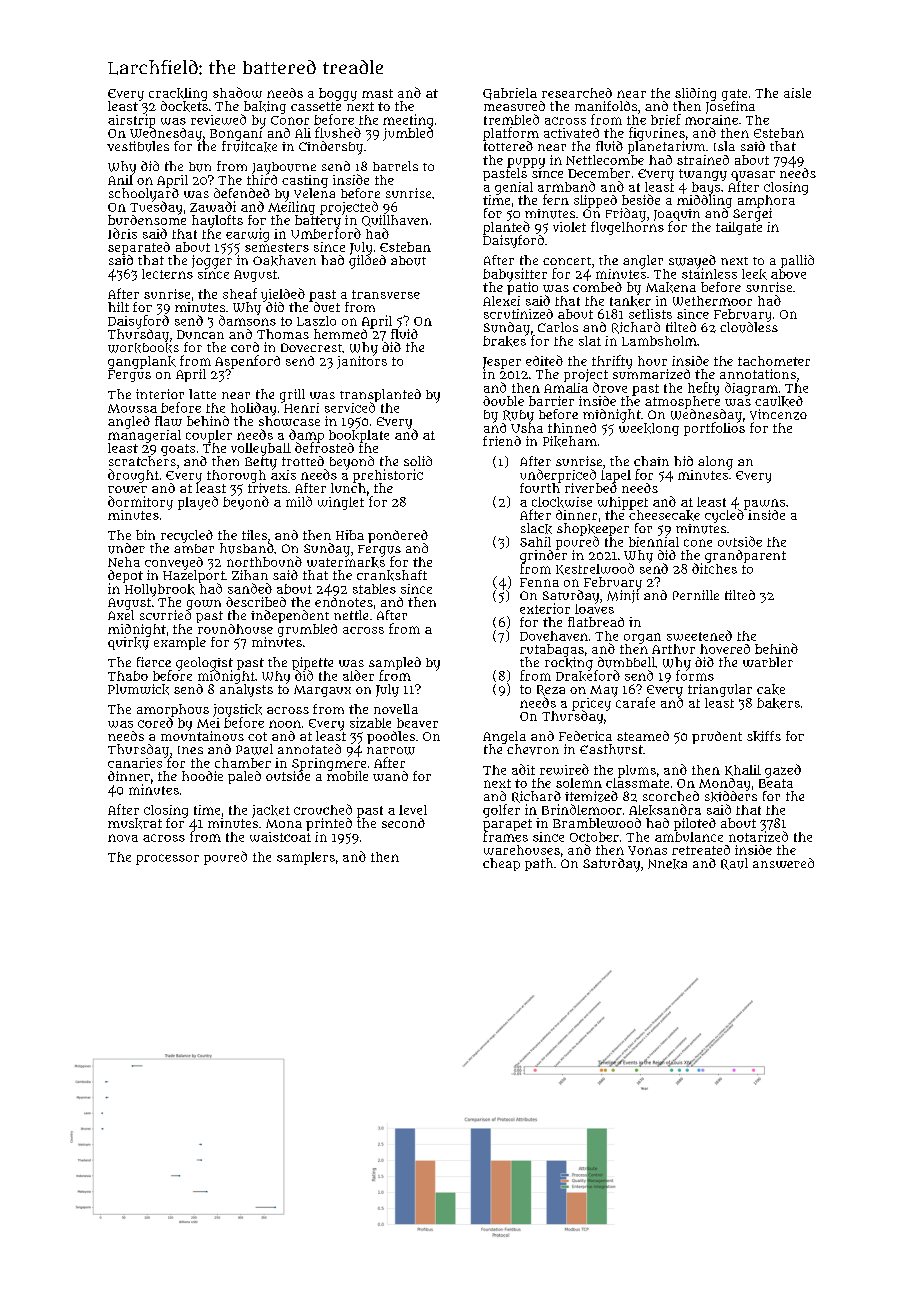  I want to click on path, so click(539, 864).
